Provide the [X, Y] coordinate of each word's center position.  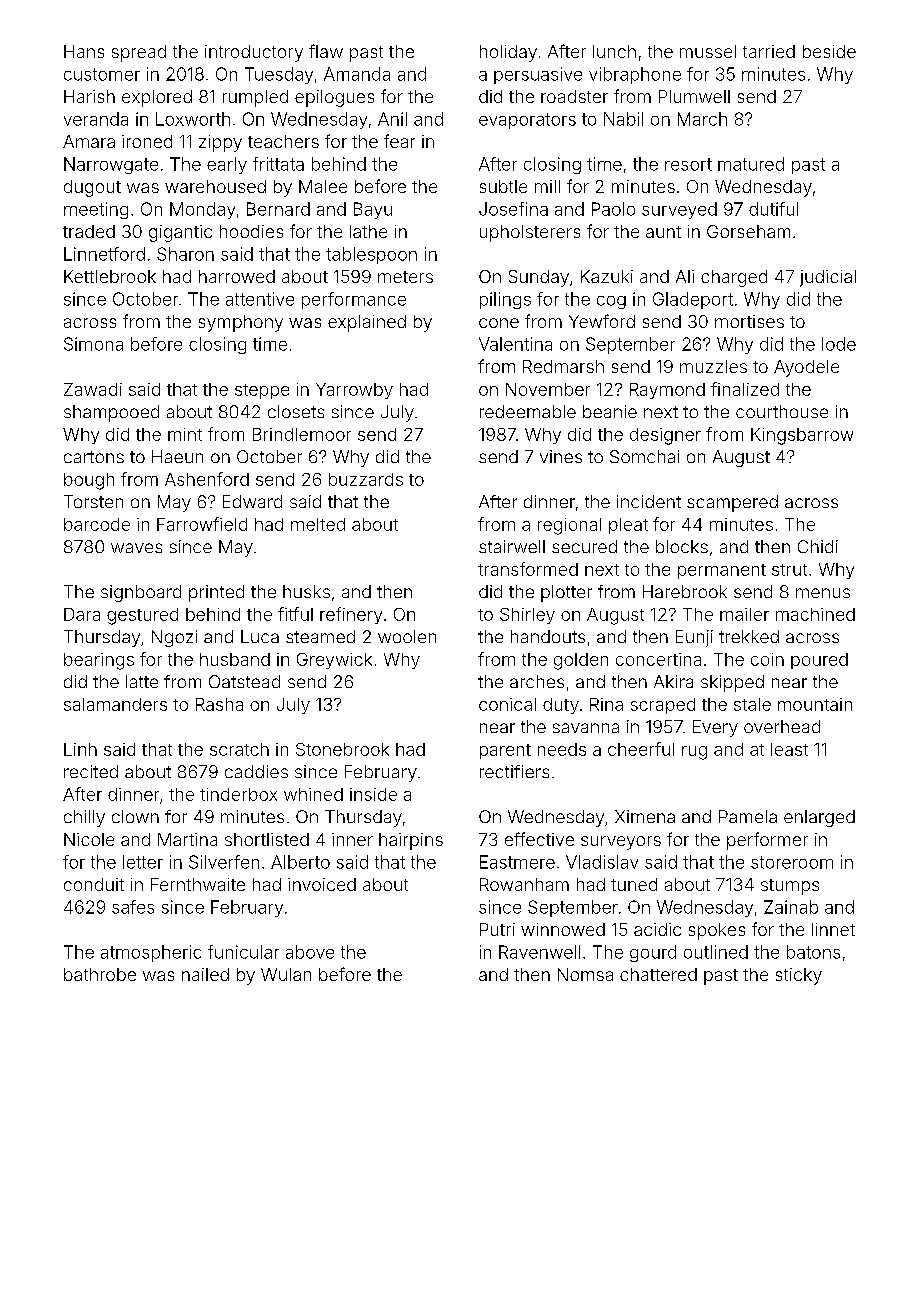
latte [142, 681]
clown [135, 816]
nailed [205, 974]
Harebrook [685, 591]
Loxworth [193, 119]
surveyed [679, 210]
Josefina [513, 209]
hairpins [411, 841]
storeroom [792, 862]
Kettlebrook [110, 276]
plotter [566, 593]
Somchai [644, 456]
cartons [94, 457]
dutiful [773, 209]
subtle [503, 186]
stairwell [512, 546]
